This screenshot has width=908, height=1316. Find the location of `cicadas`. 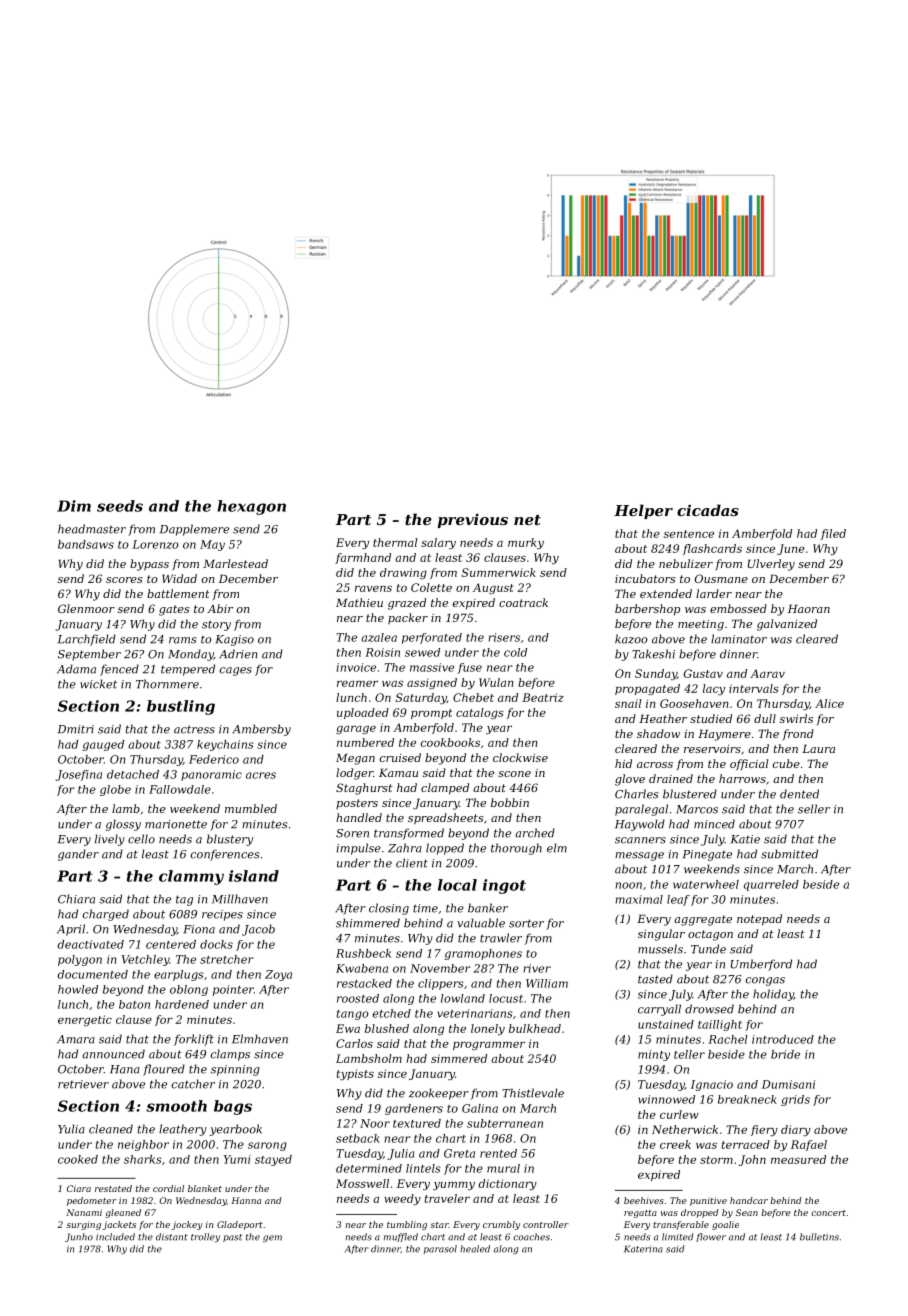

cicadas is located at coordinates (708, 510).
